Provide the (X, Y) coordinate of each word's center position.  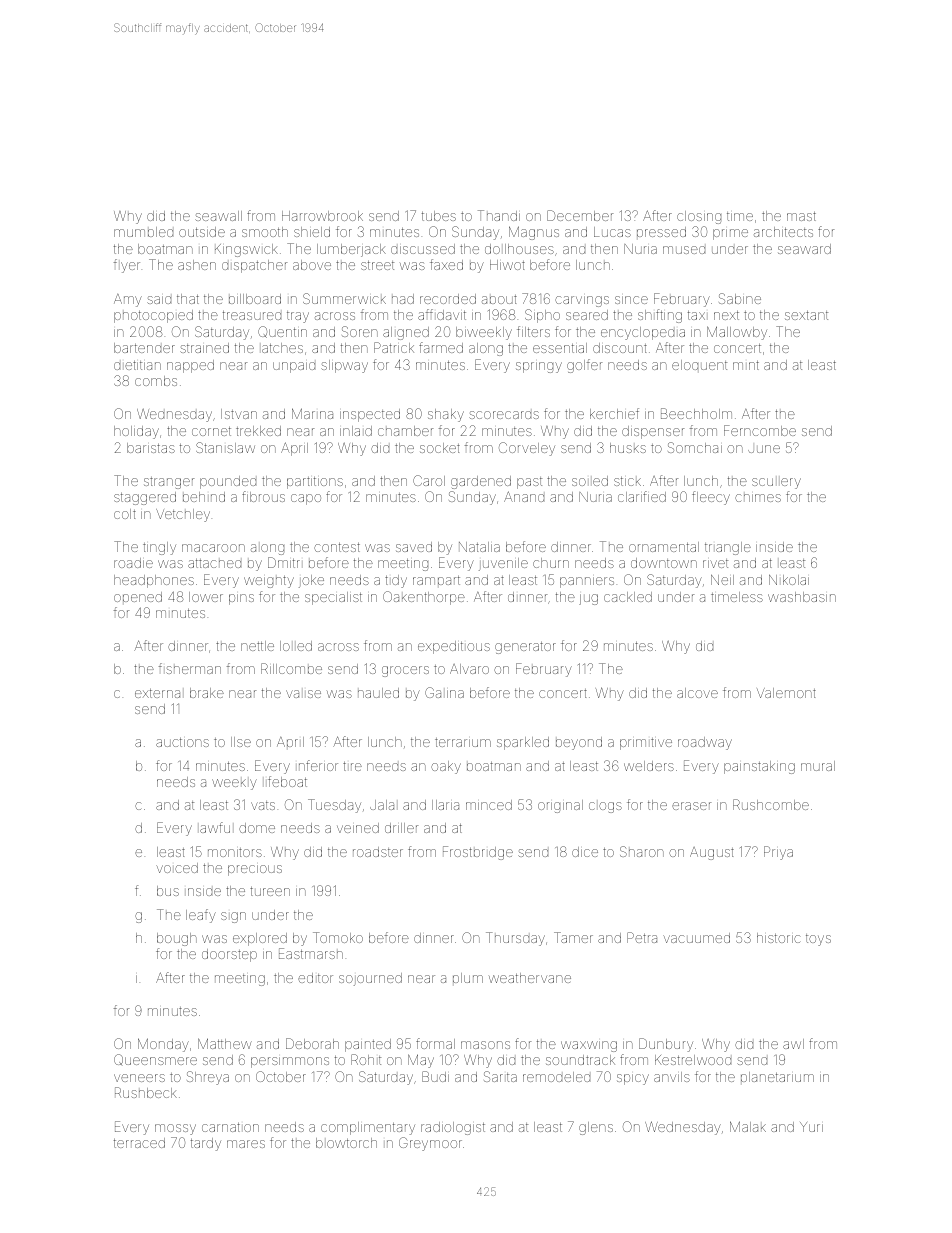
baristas (151, 448)
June (764, 449)
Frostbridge (478, 853)
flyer (127, 266)
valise (303, 694)
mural (818, 766)
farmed (441, 347)
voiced (177, 868)
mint (746, 365)
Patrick (394, 347)
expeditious (454, 647)
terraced (139, 1143)
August (712, 853)
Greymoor (430, 1144)
